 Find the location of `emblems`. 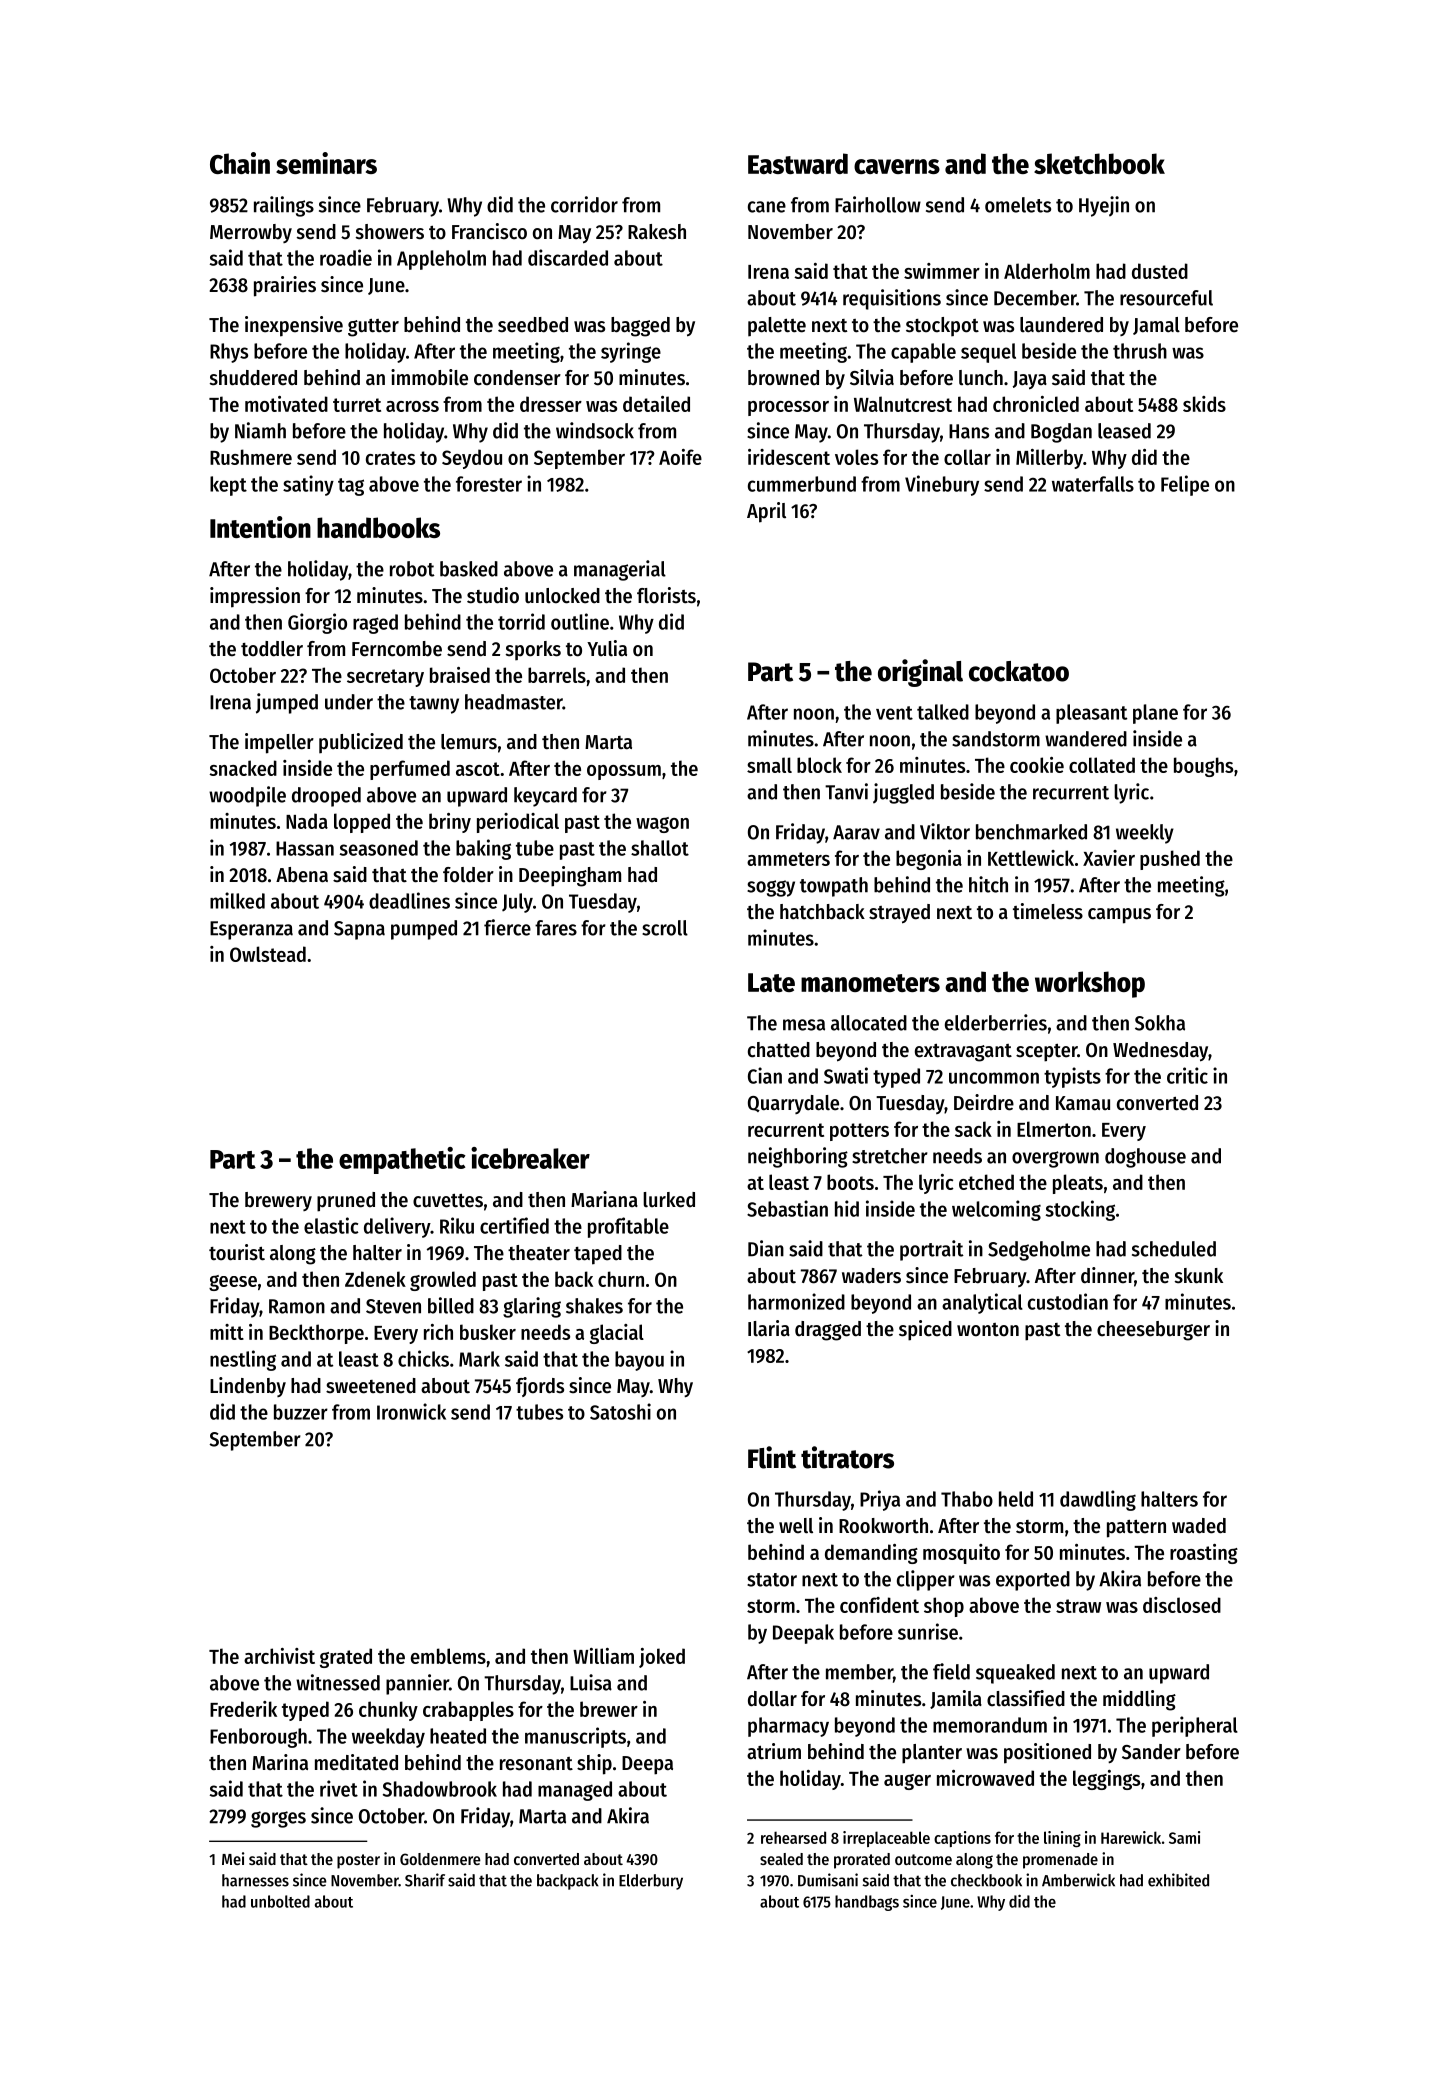

emblems is located at coordinates (448, 1656).
